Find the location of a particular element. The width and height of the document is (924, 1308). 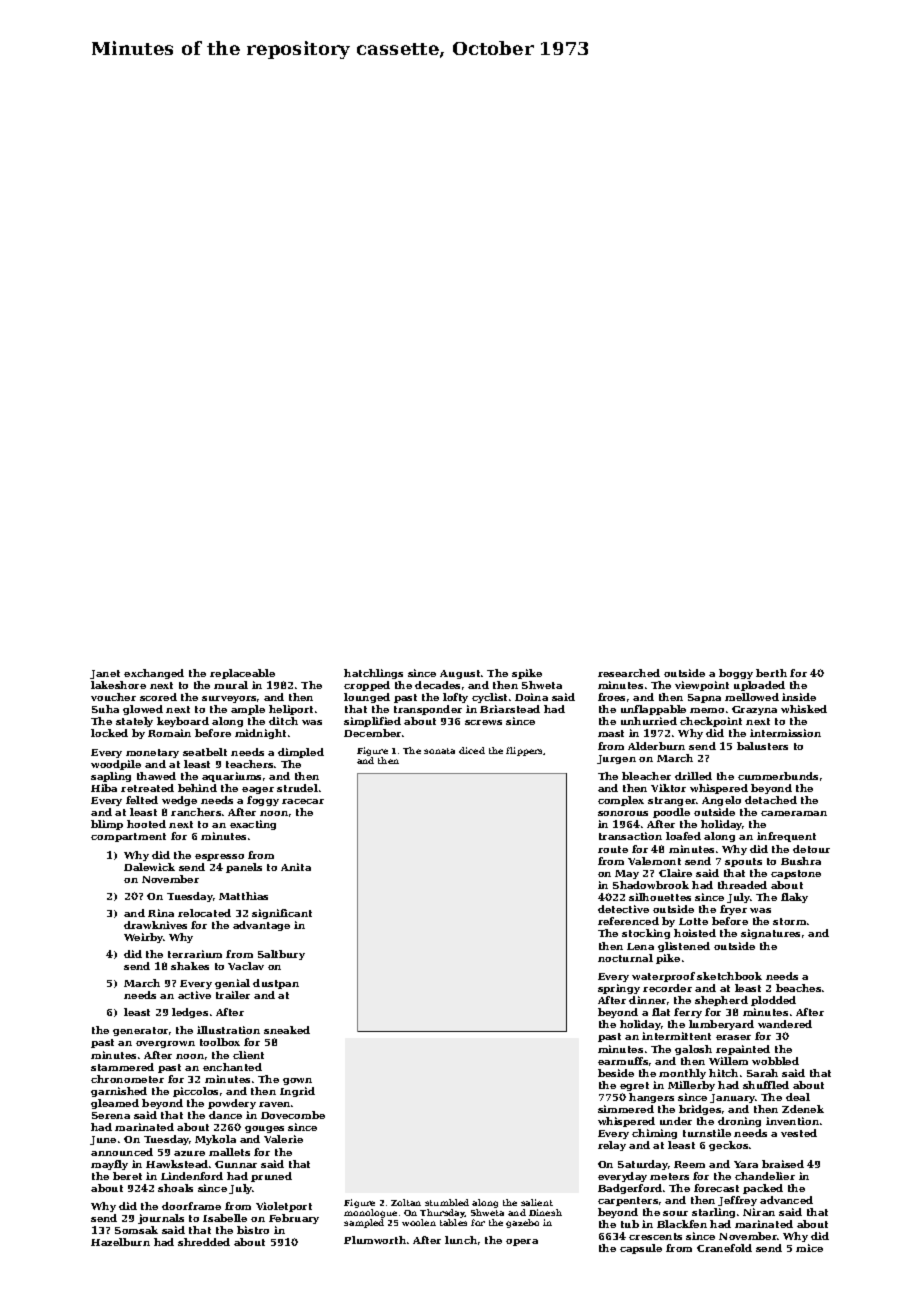

route is located at coordinates (613, 849).
